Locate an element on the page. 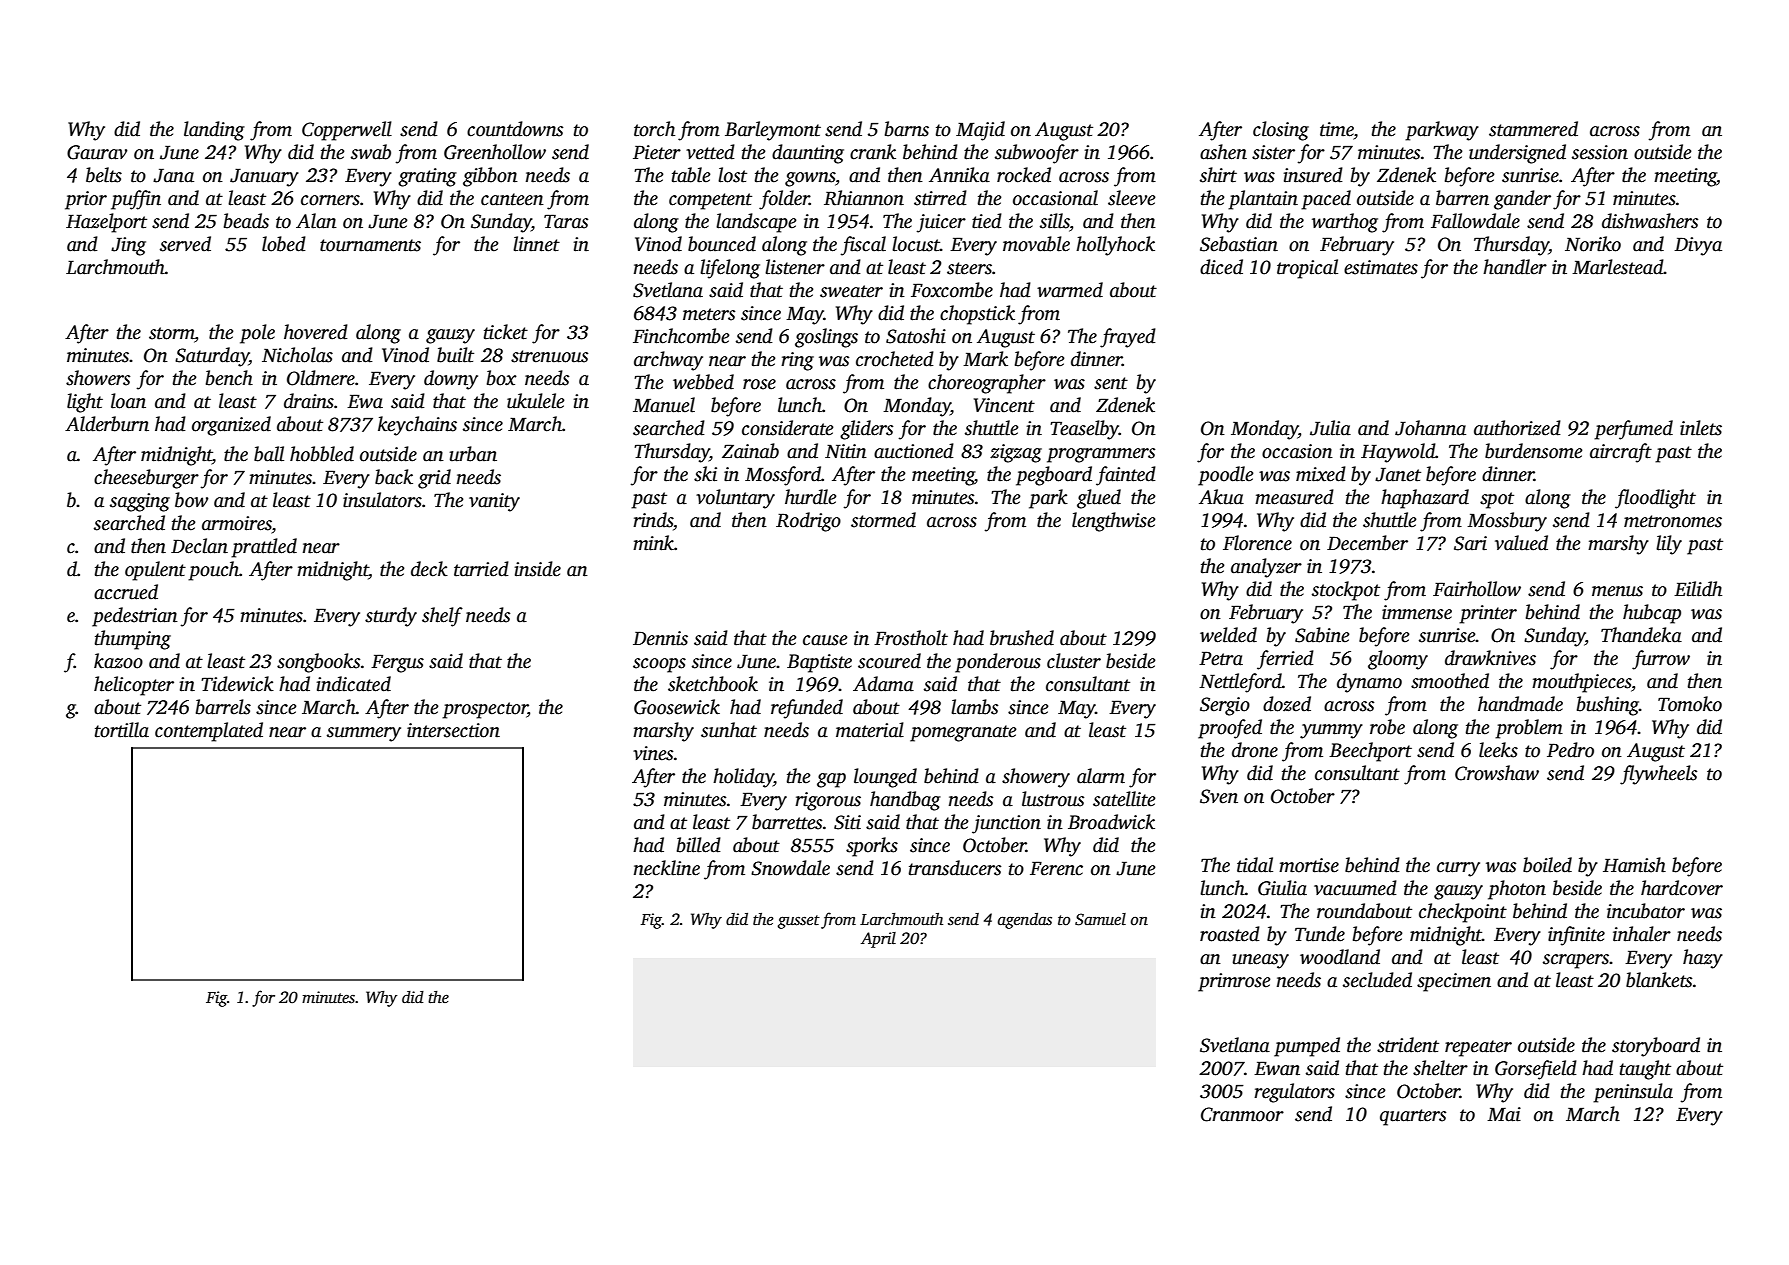  prattled is located at coordinates (264, 548).
